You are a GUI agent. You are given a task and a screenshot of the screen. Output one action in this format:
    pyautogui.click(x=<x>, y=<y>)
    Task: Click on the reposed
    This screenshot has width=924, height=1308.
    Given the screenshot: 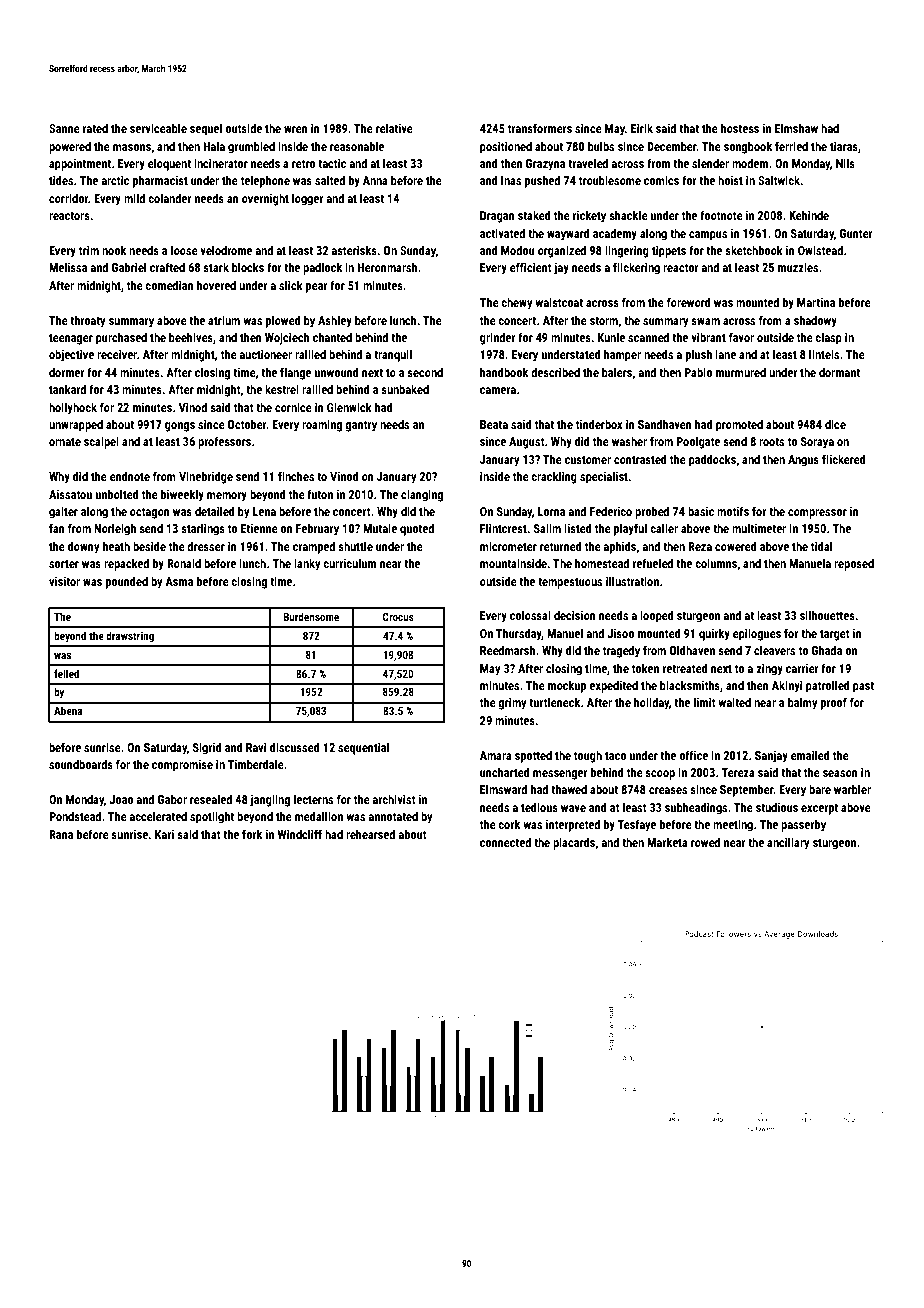 What is the action you would take?
    pyautogui.click(x=854, y=564)
